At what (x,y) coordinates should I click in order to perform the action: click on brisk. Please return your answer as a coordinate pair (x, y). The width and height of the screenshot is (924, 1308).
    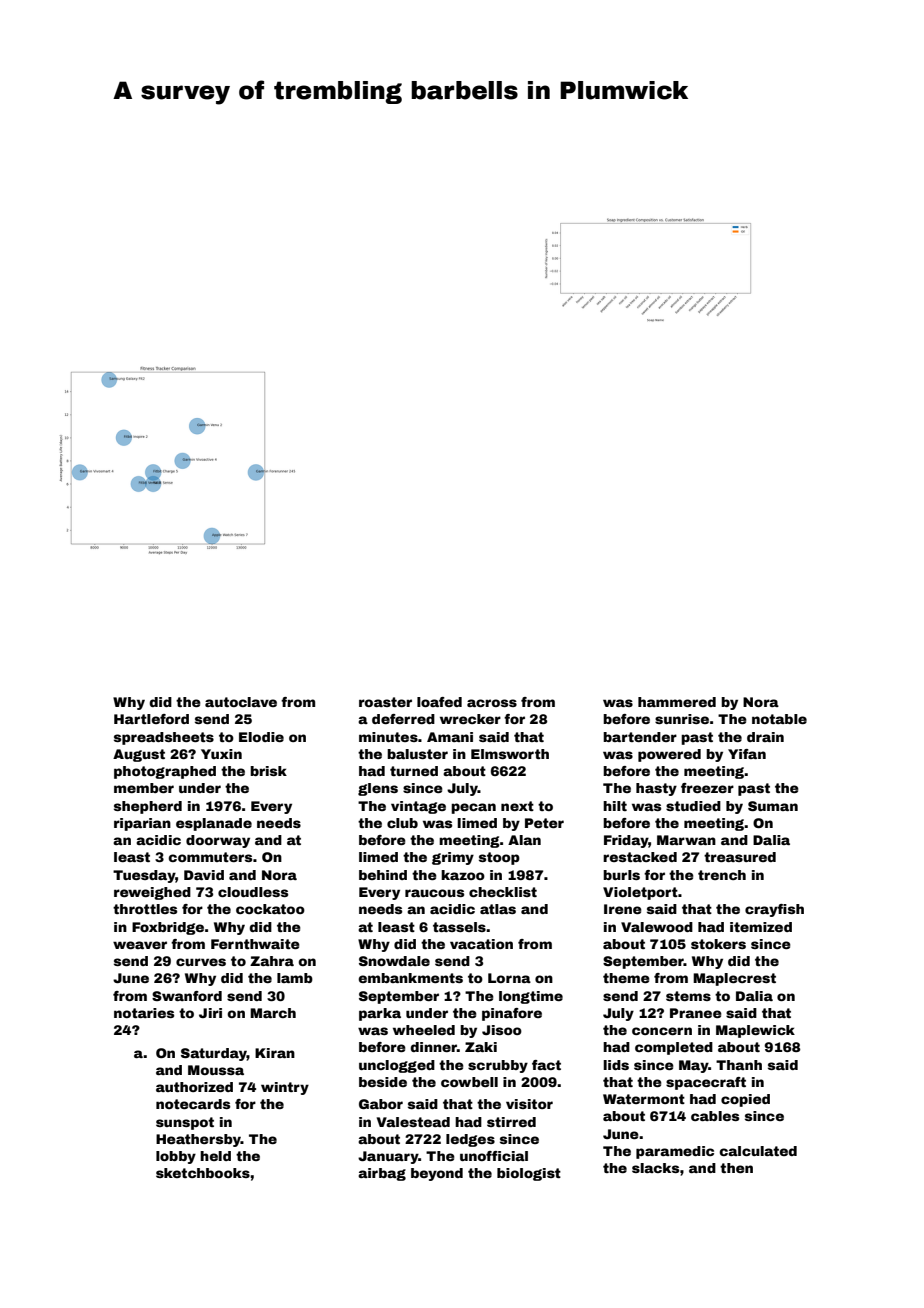
    Looking at the image, I should click on (268, 771).
